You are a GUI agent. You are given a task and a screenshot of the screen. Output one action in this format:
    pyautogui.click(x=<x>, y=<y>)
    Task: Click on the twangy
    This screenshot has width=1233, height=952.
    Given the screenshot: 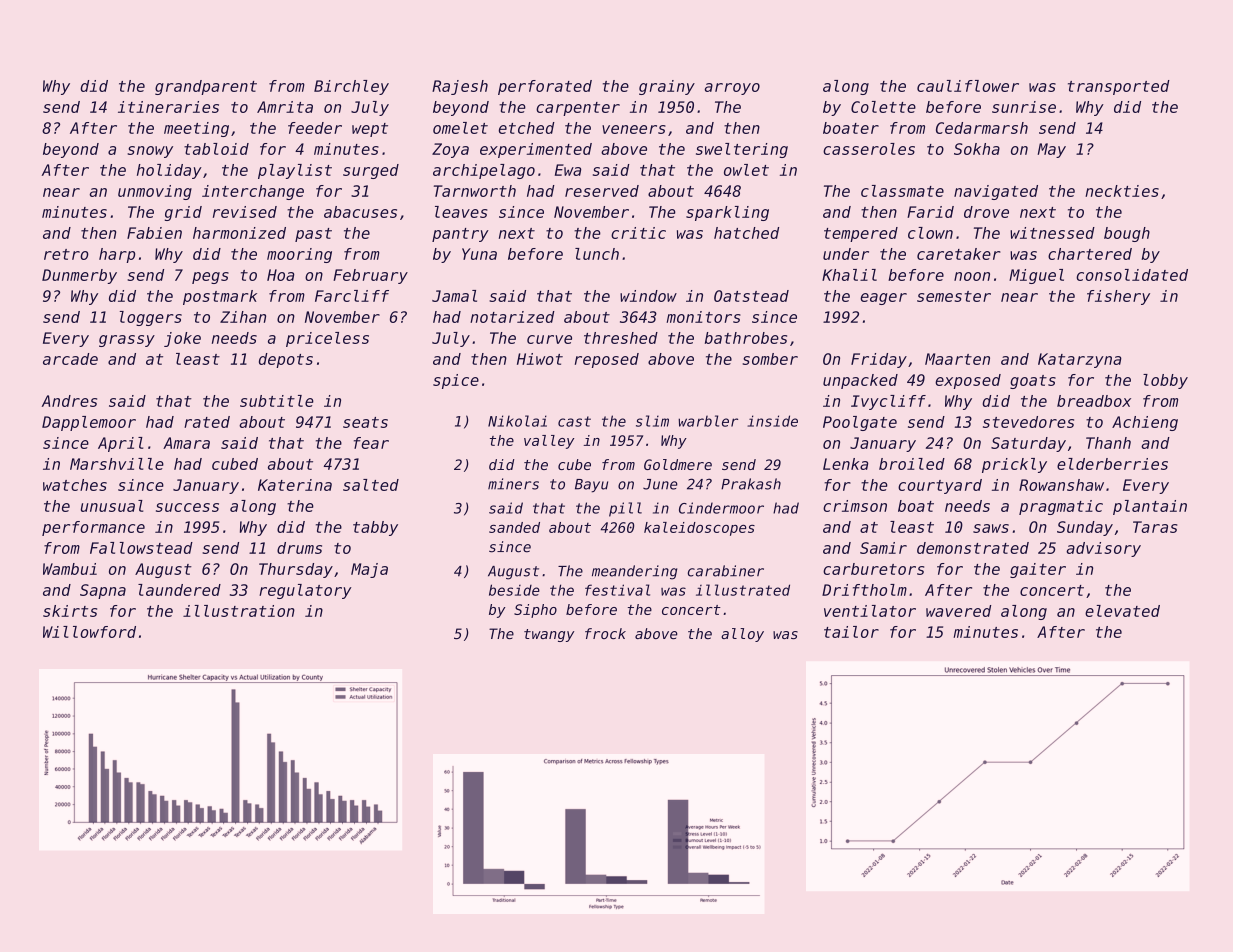 What is the action you would take?
    pyautogui.click(x=549, y=635)
